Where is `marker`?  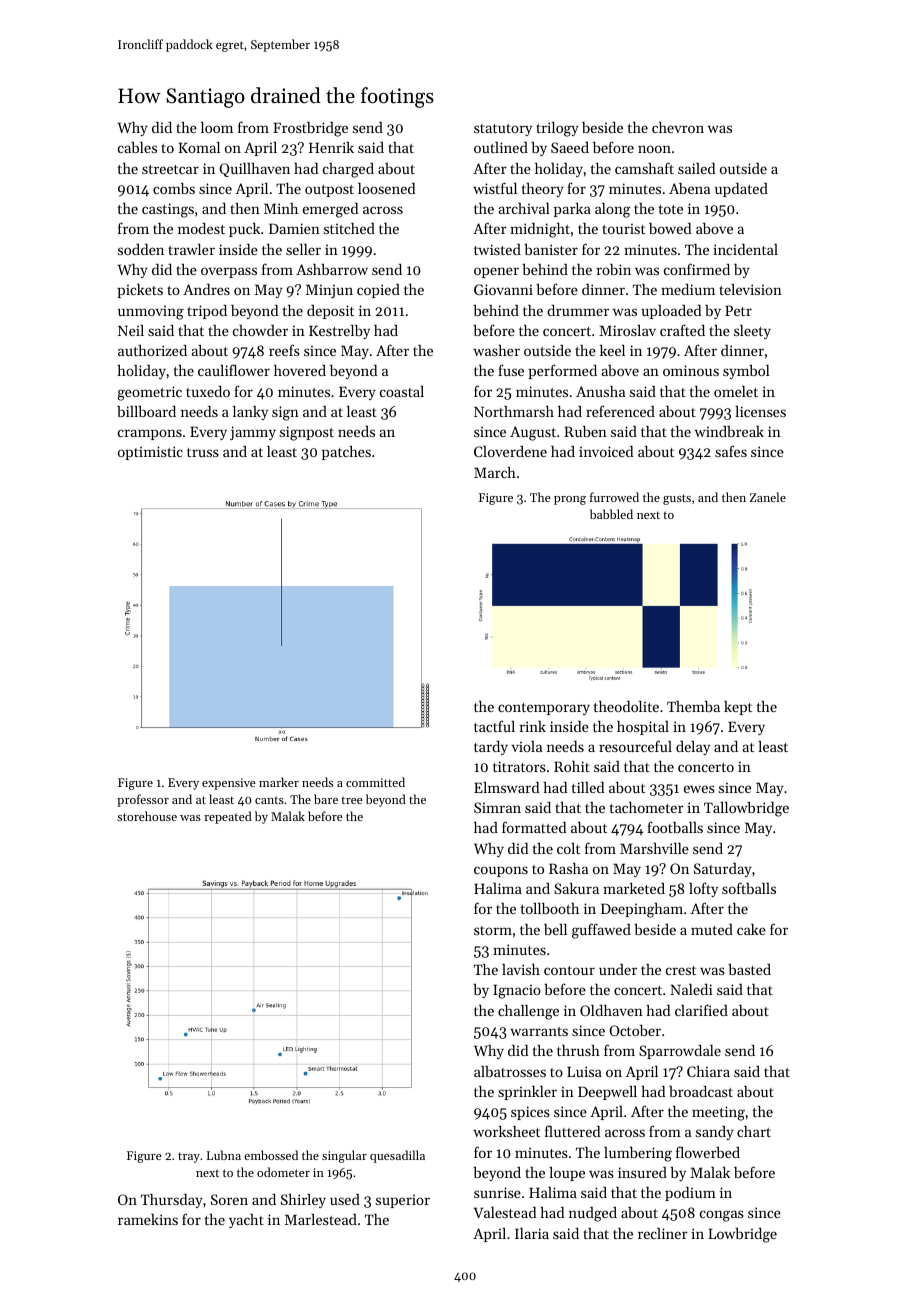
marker is located at coordinates (279, 782).
